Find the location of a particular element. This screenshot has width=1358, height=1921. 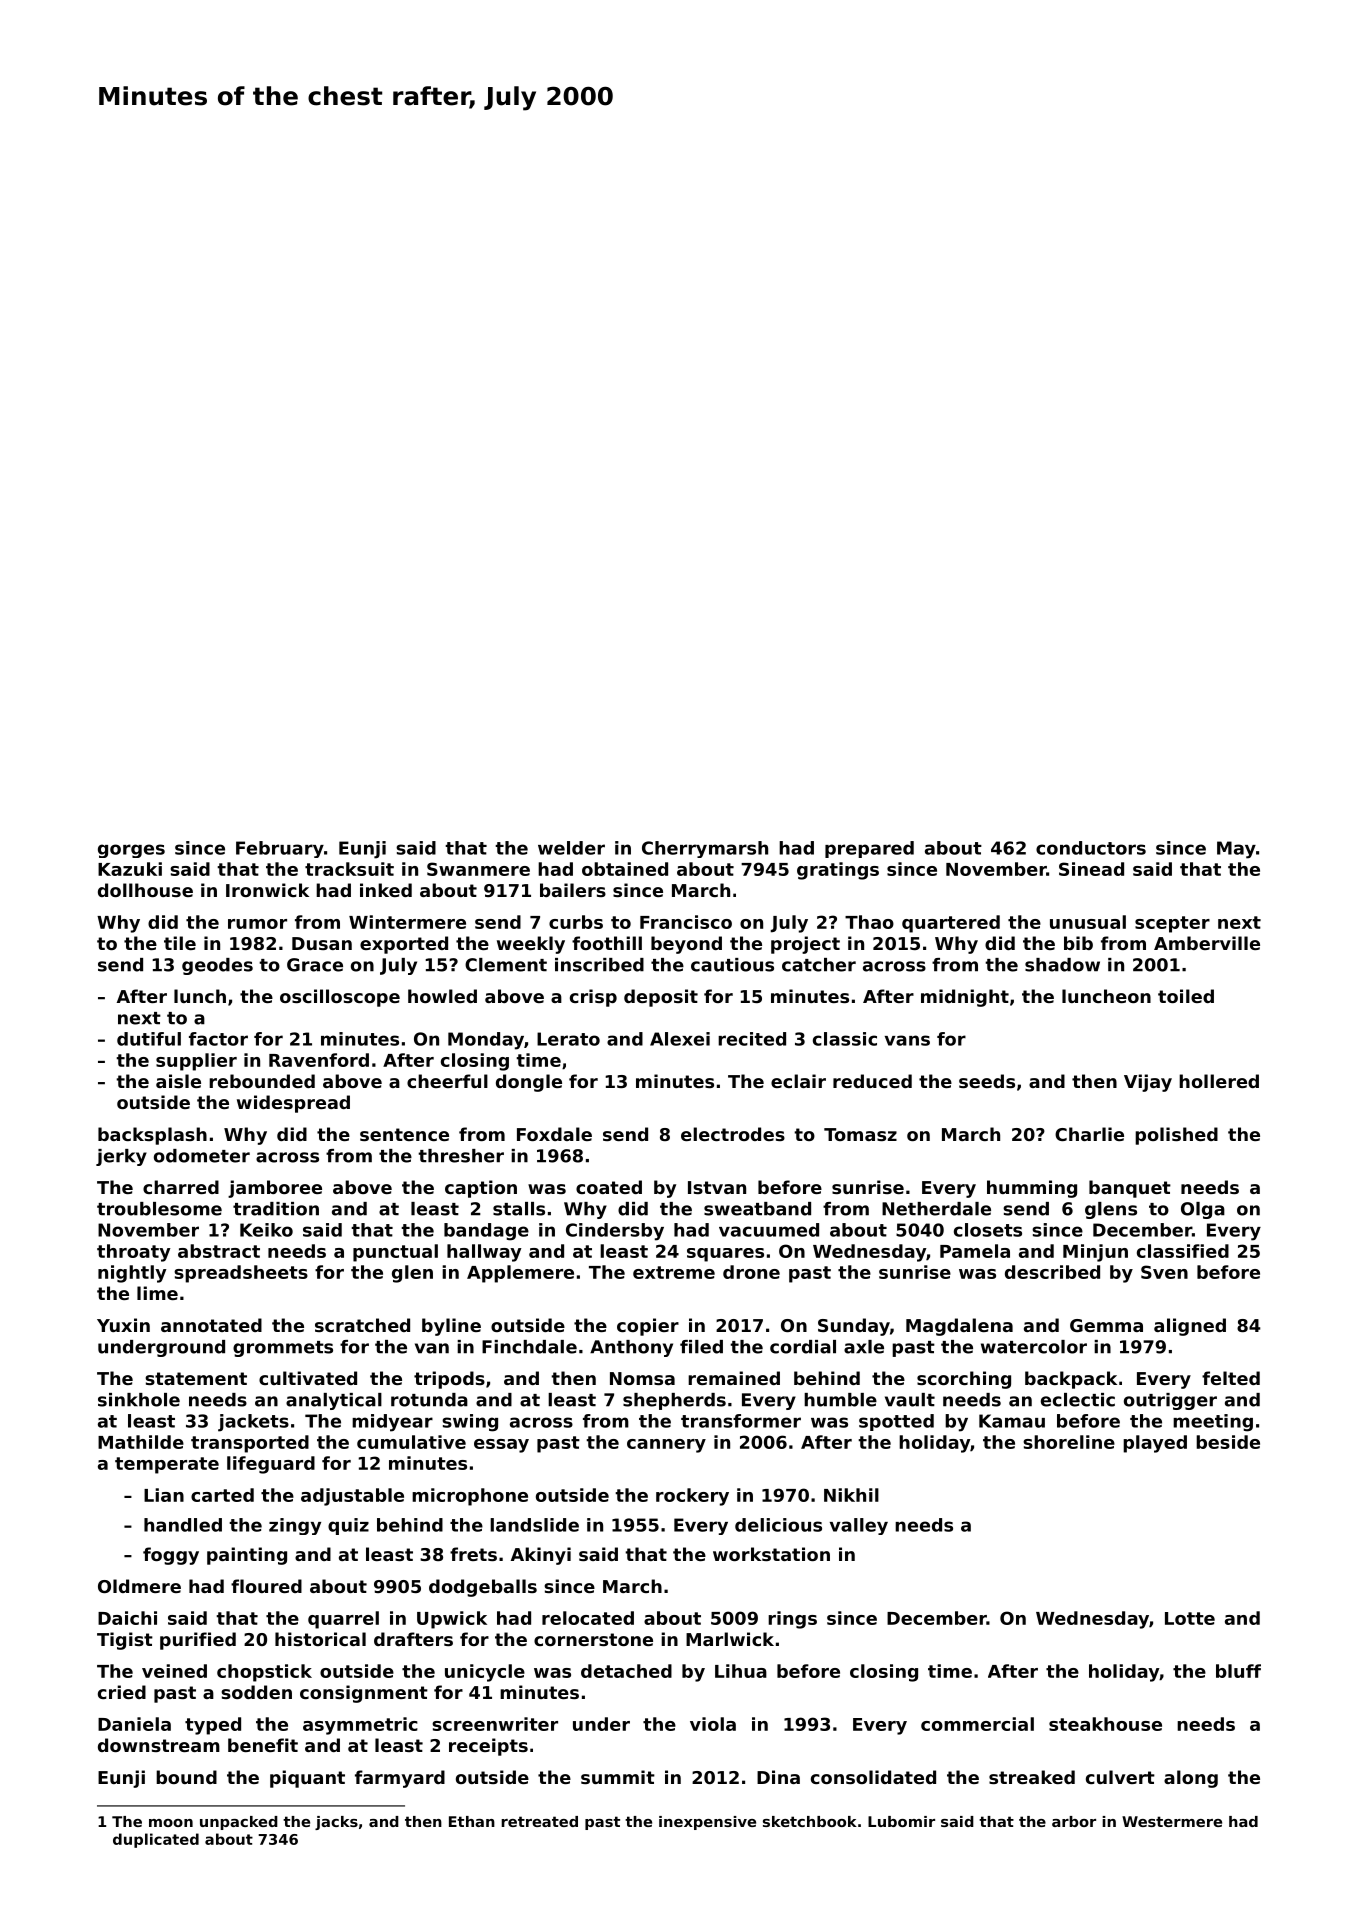

vans is located at coordinates (907, 1040).
